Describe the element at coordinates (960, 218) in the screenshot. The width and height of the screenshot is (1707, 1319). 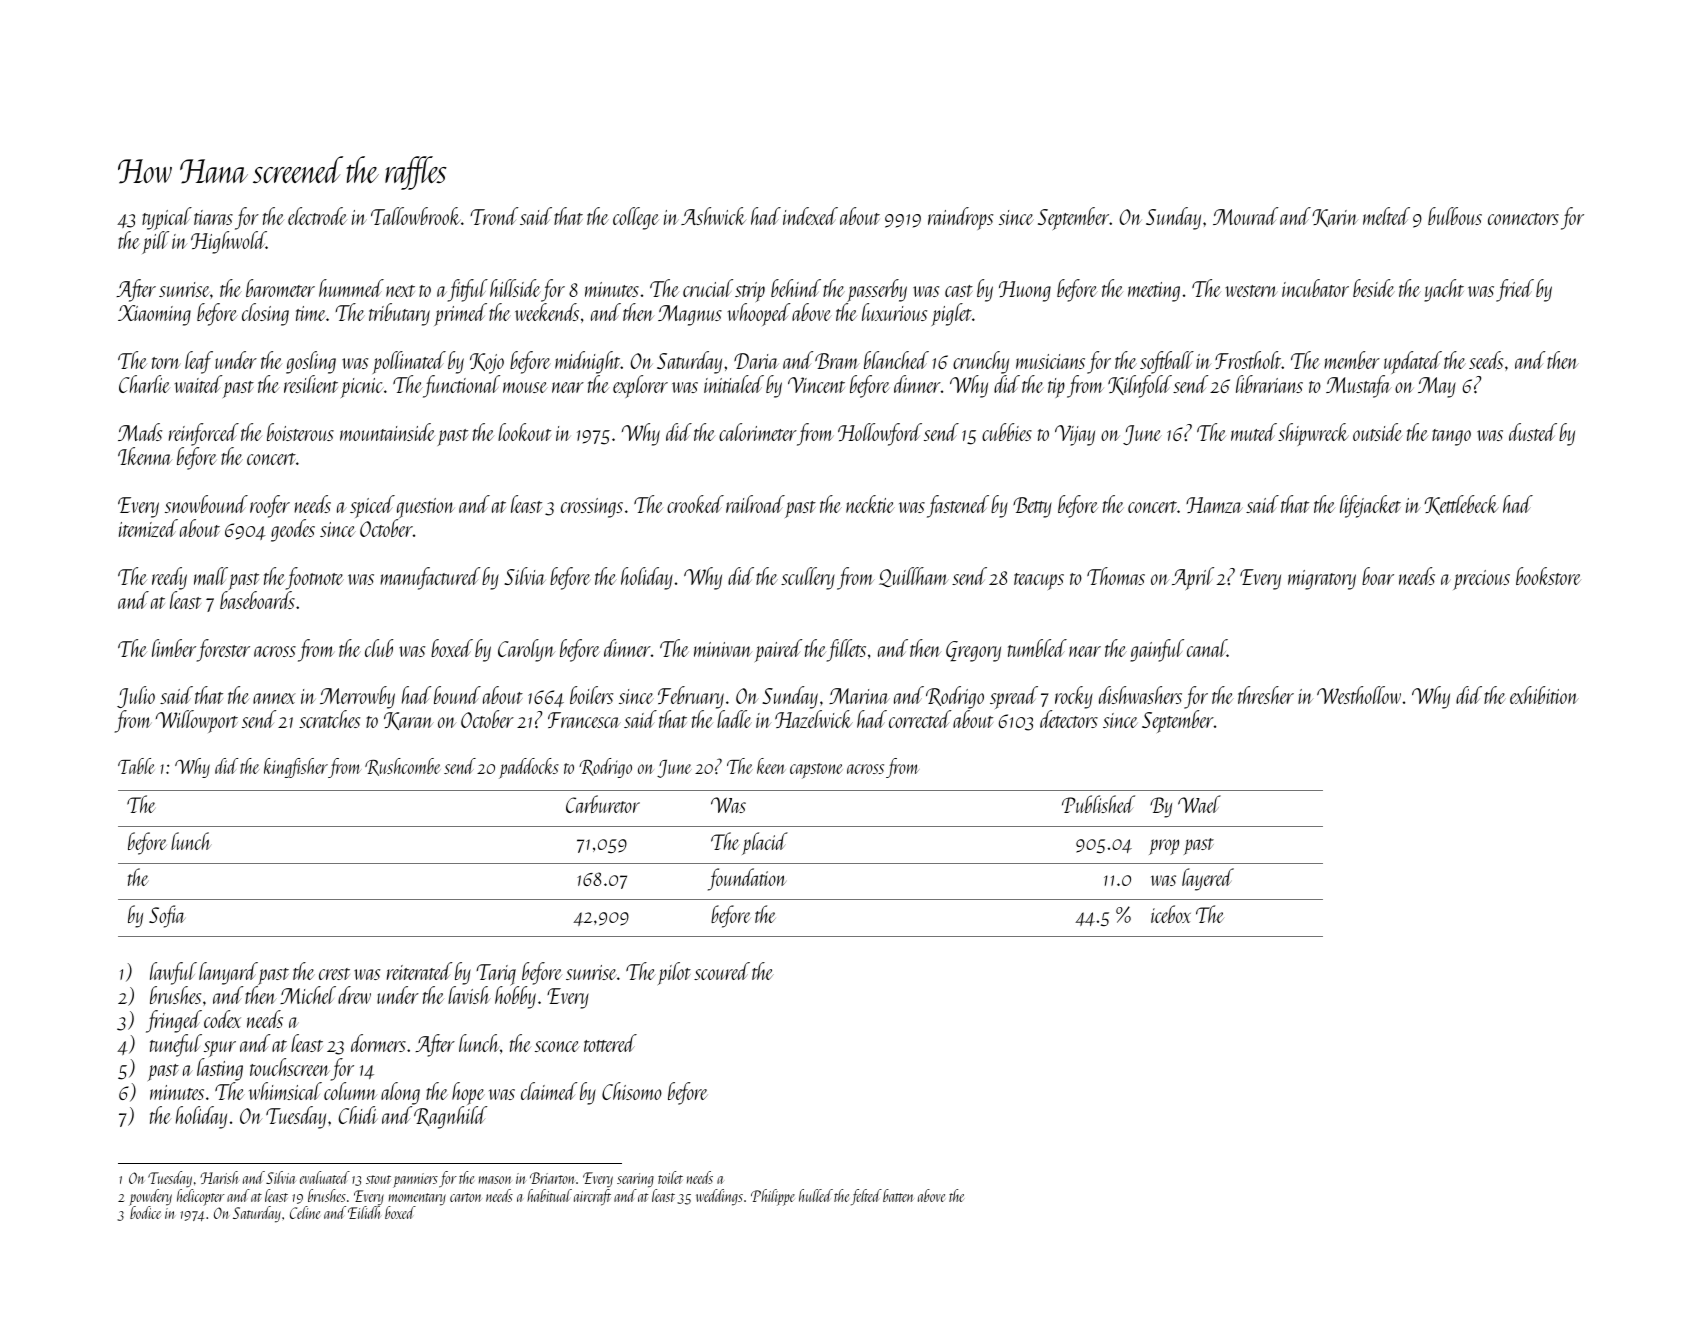
I see `raindrops` at that location.
